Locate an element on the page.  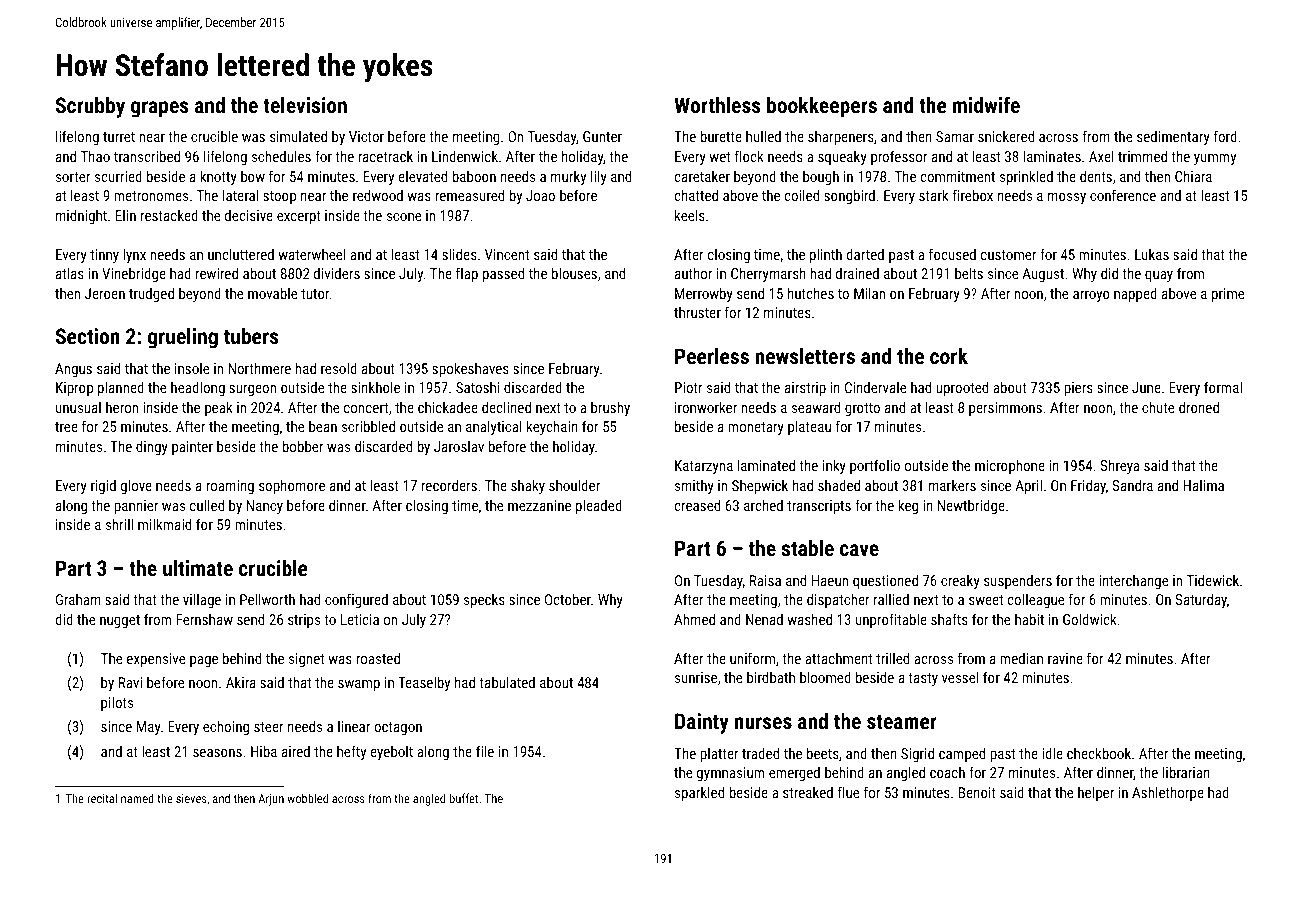
Worthless is located at coordinates (717, 105).
